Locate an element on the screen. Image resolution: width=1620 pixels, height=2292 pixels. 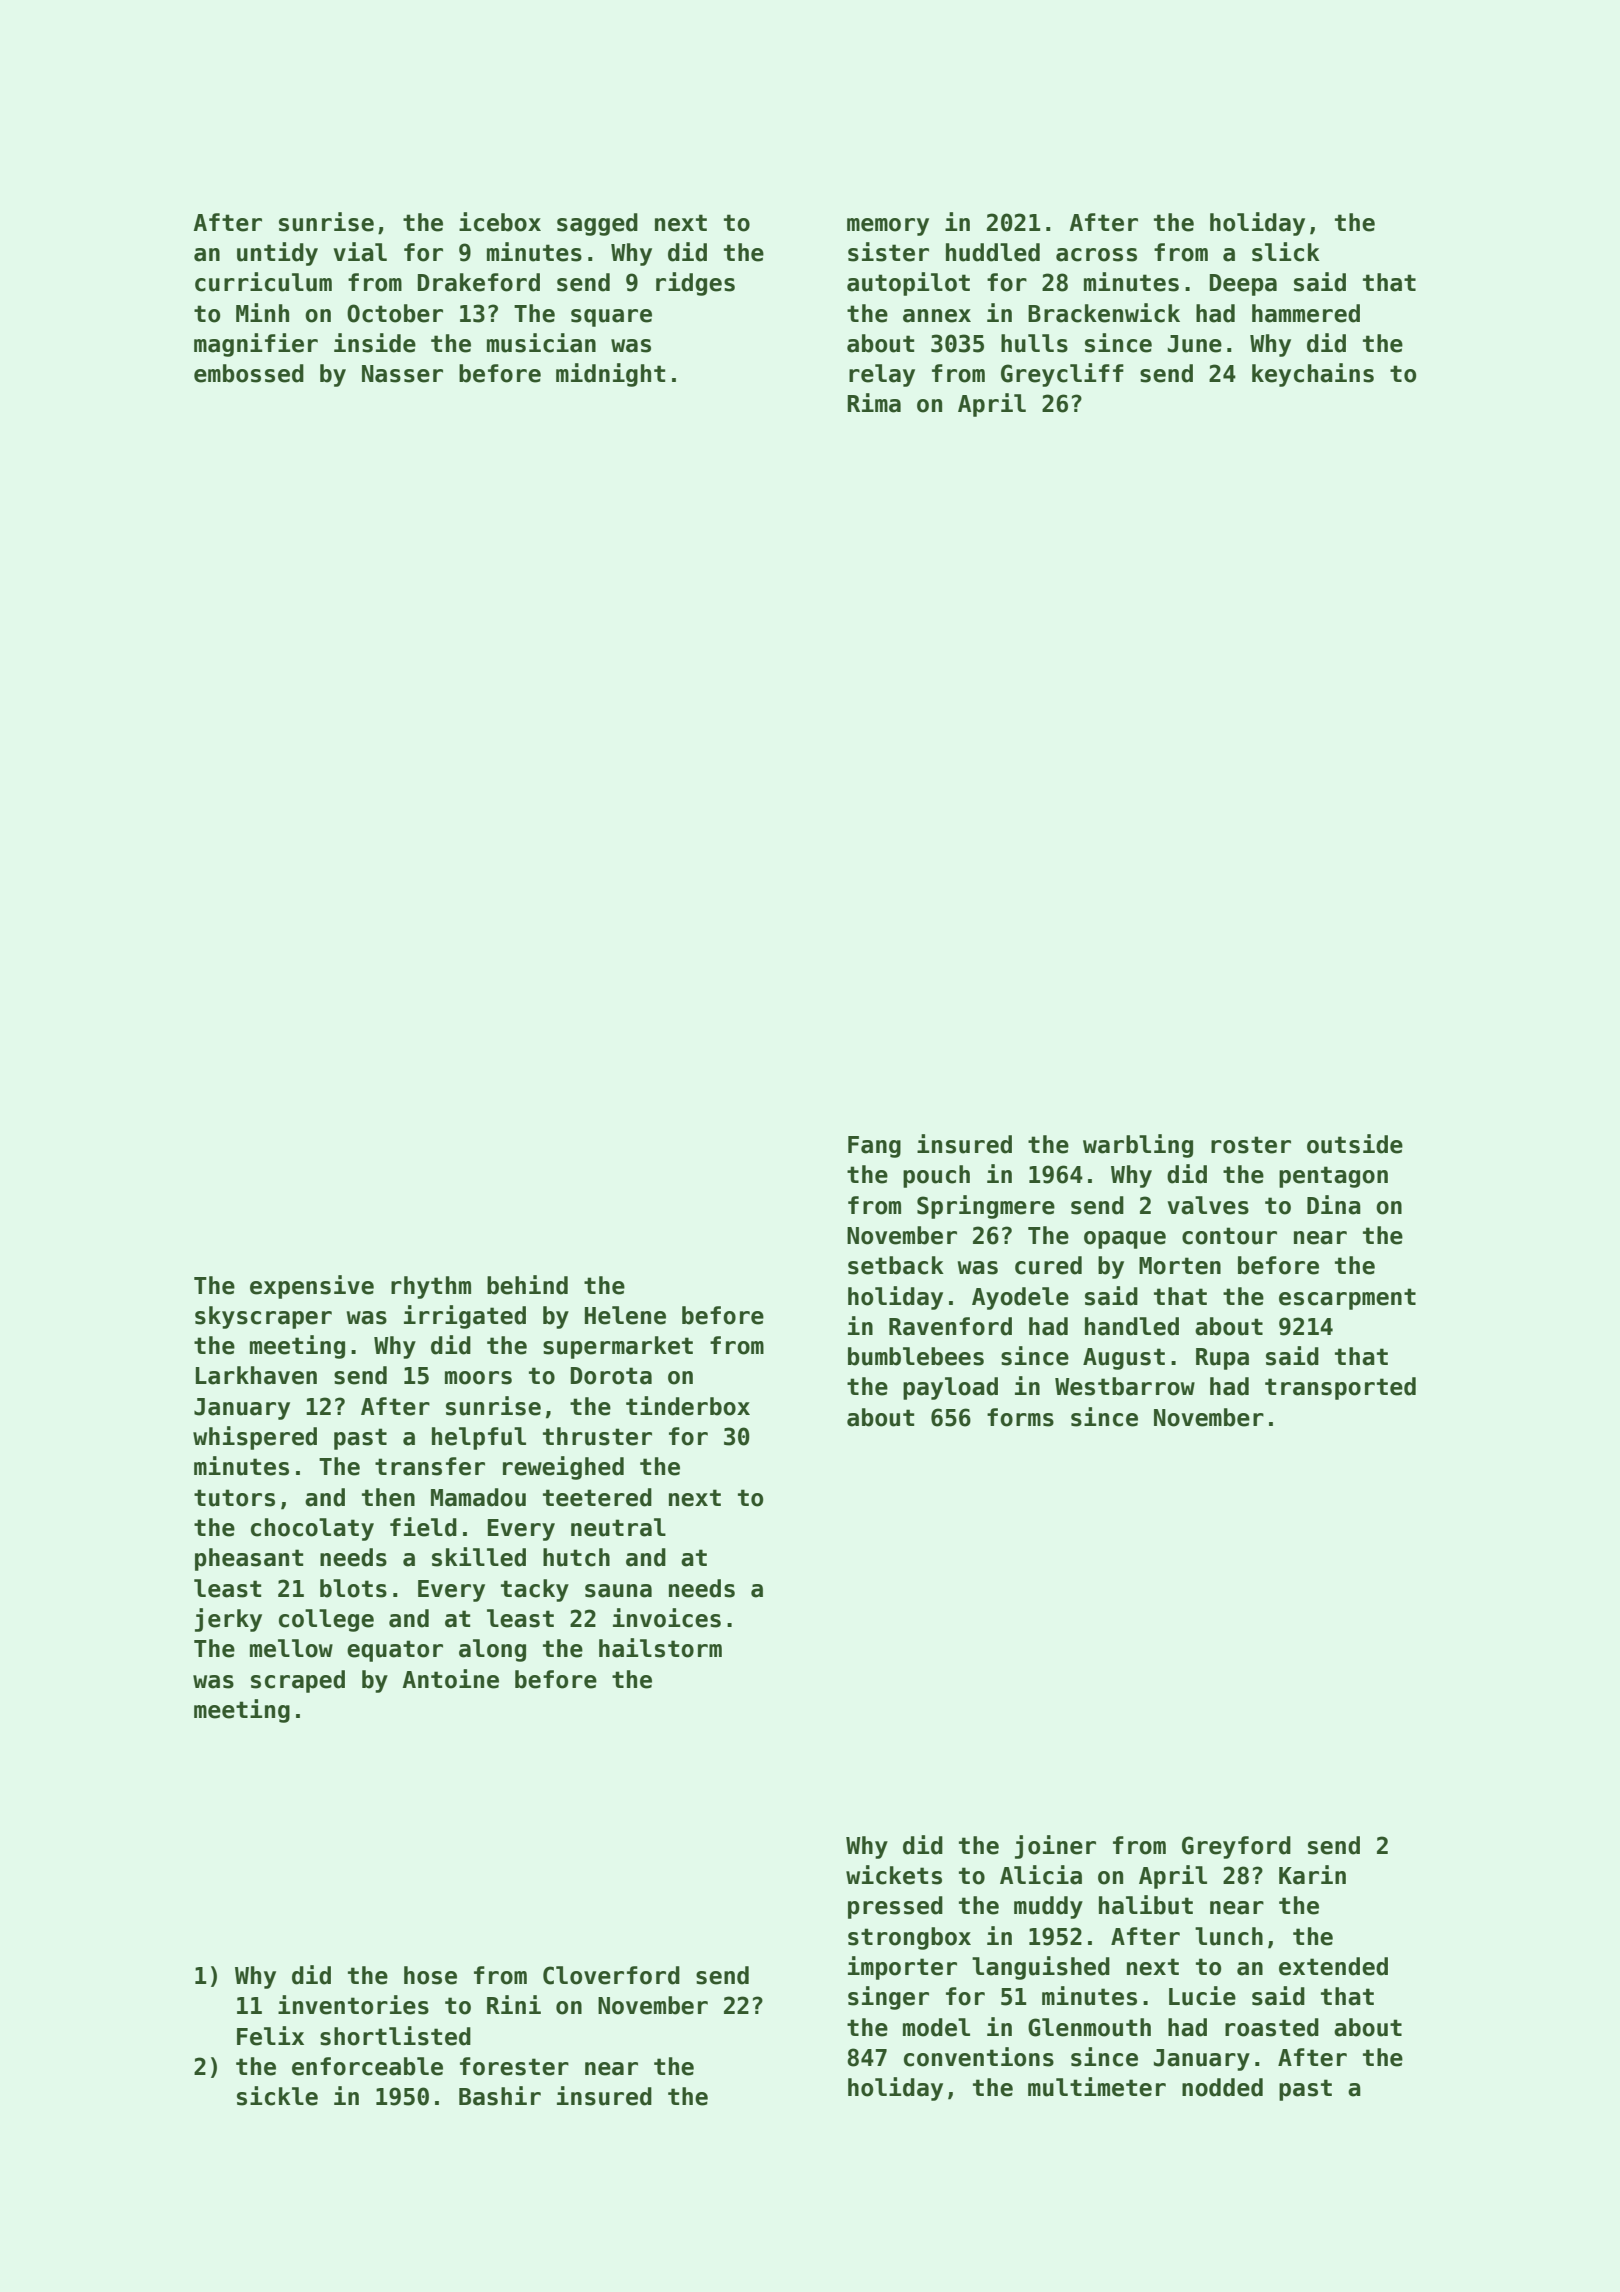
forms is located at coordinates (1020, 1417).
